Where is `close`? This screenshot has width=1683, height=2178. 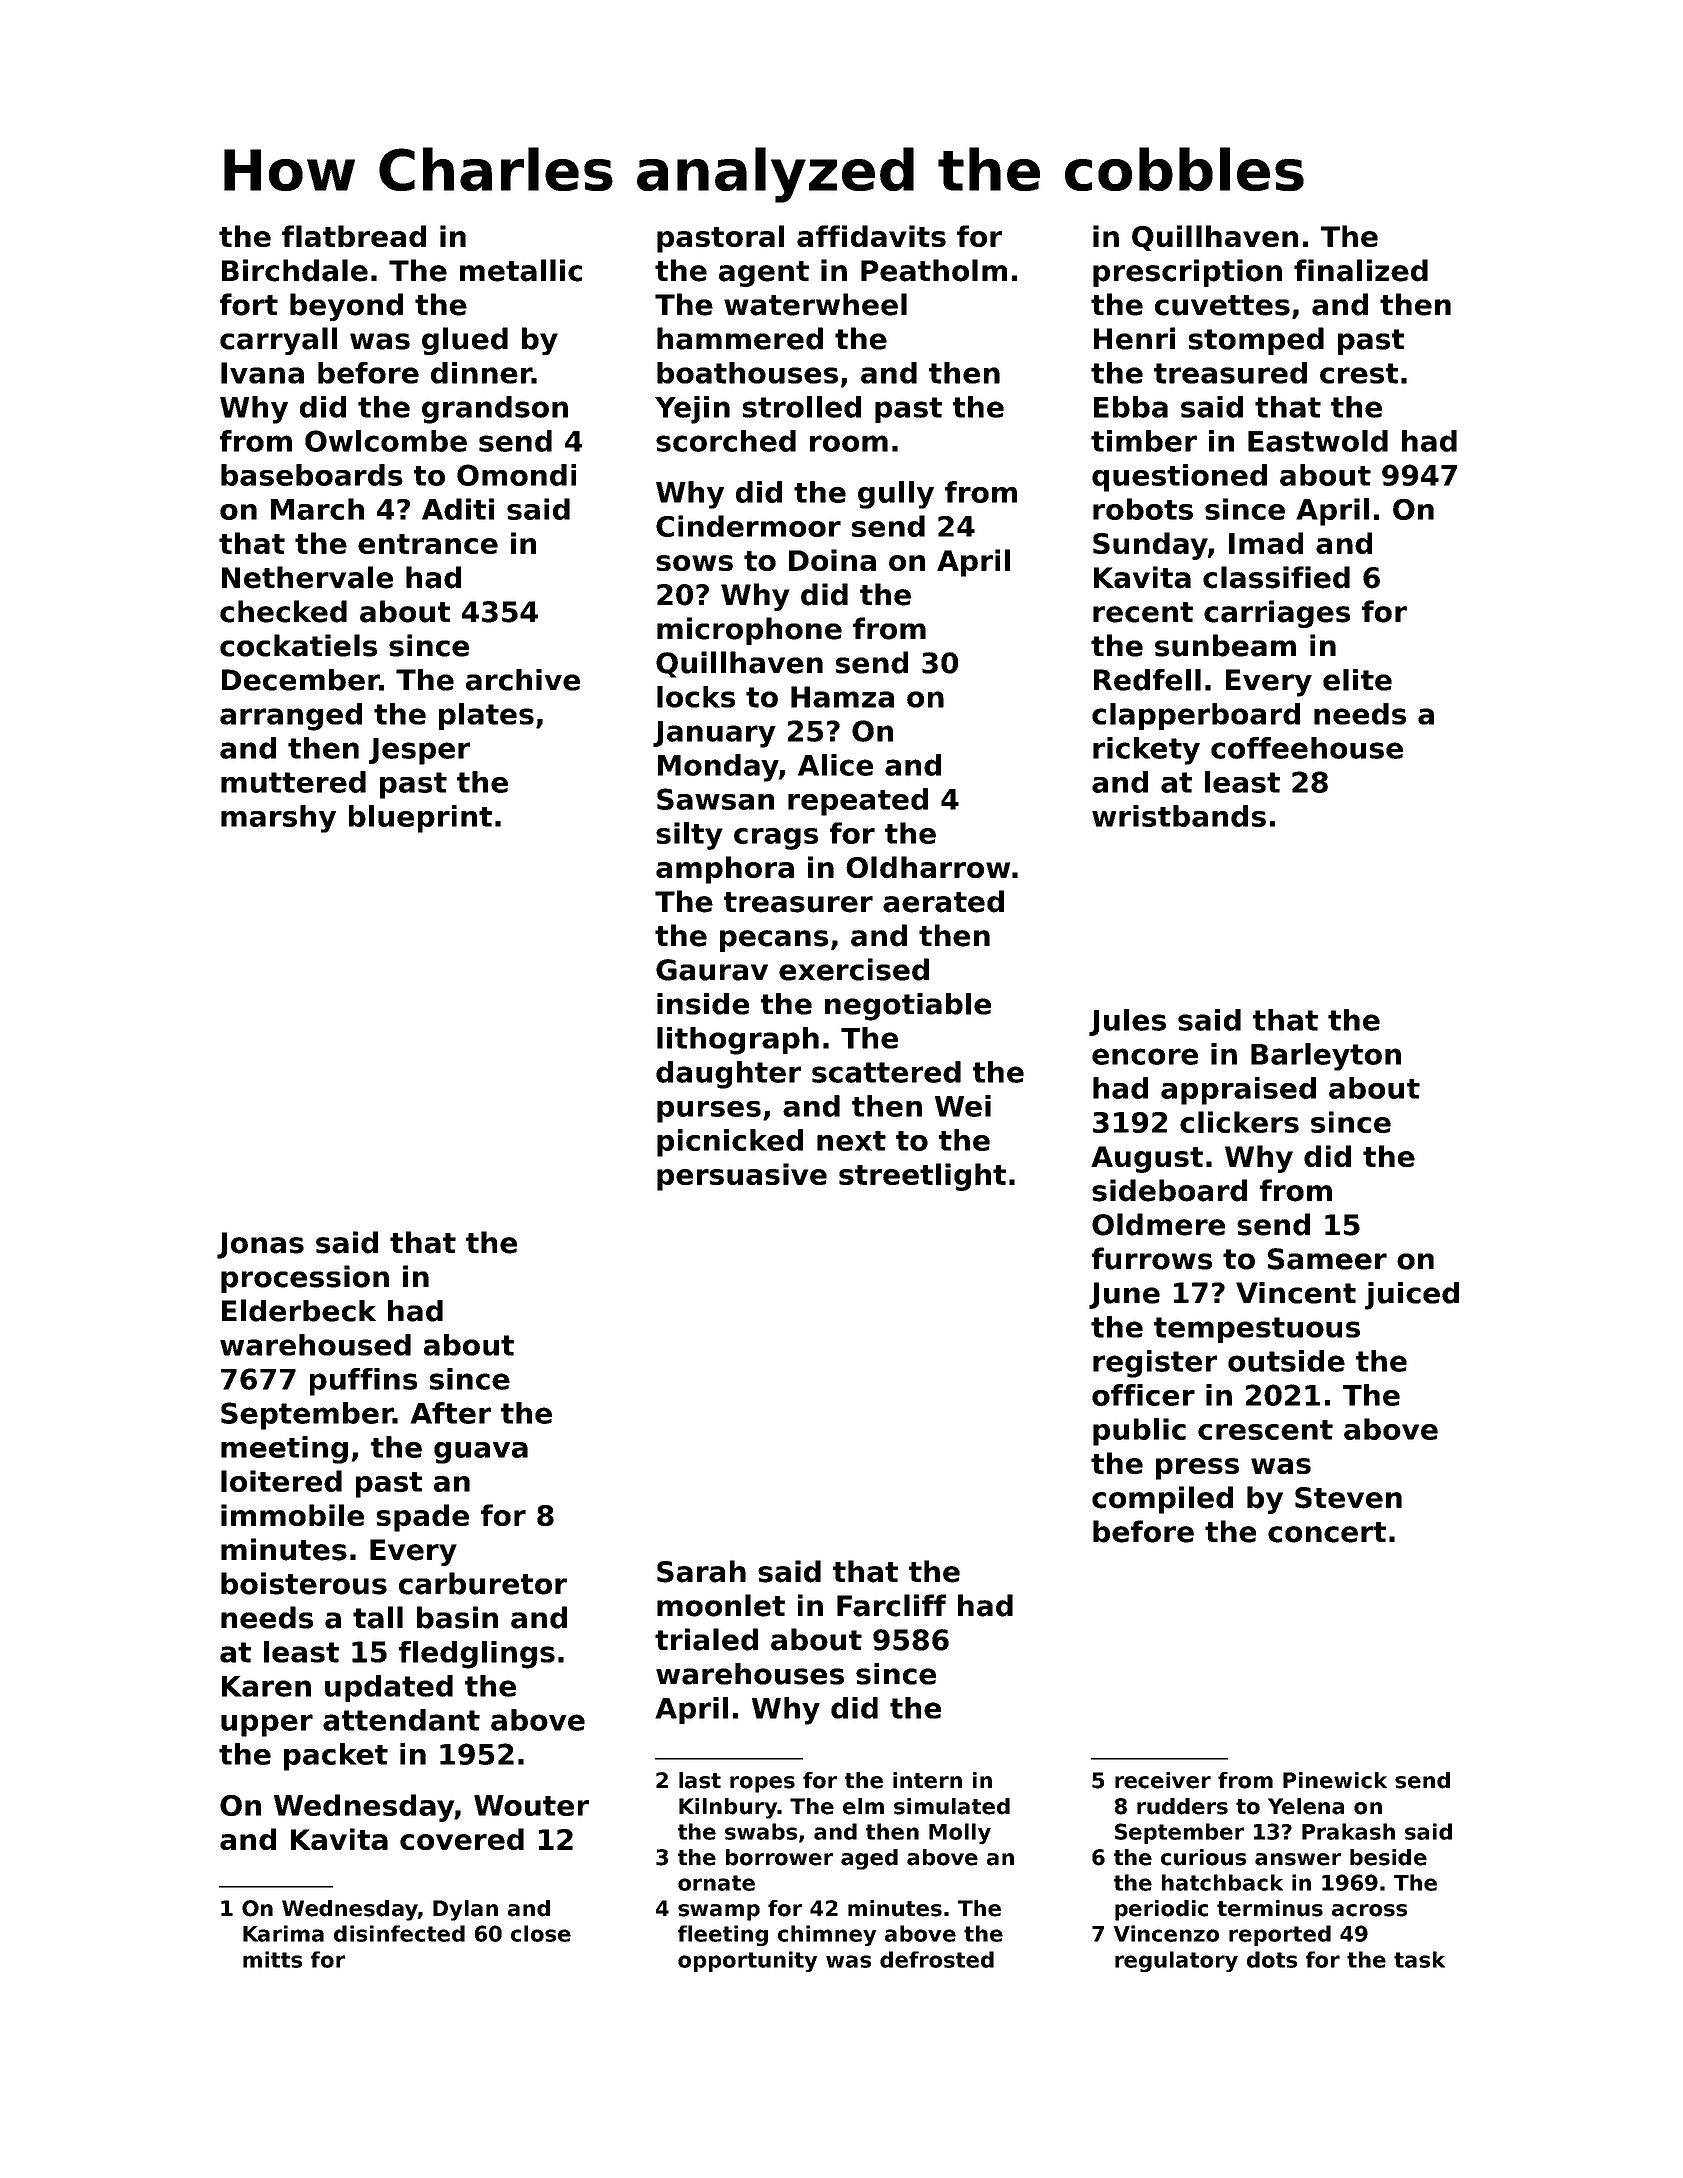
close is located at coordinates (541, 1933).
